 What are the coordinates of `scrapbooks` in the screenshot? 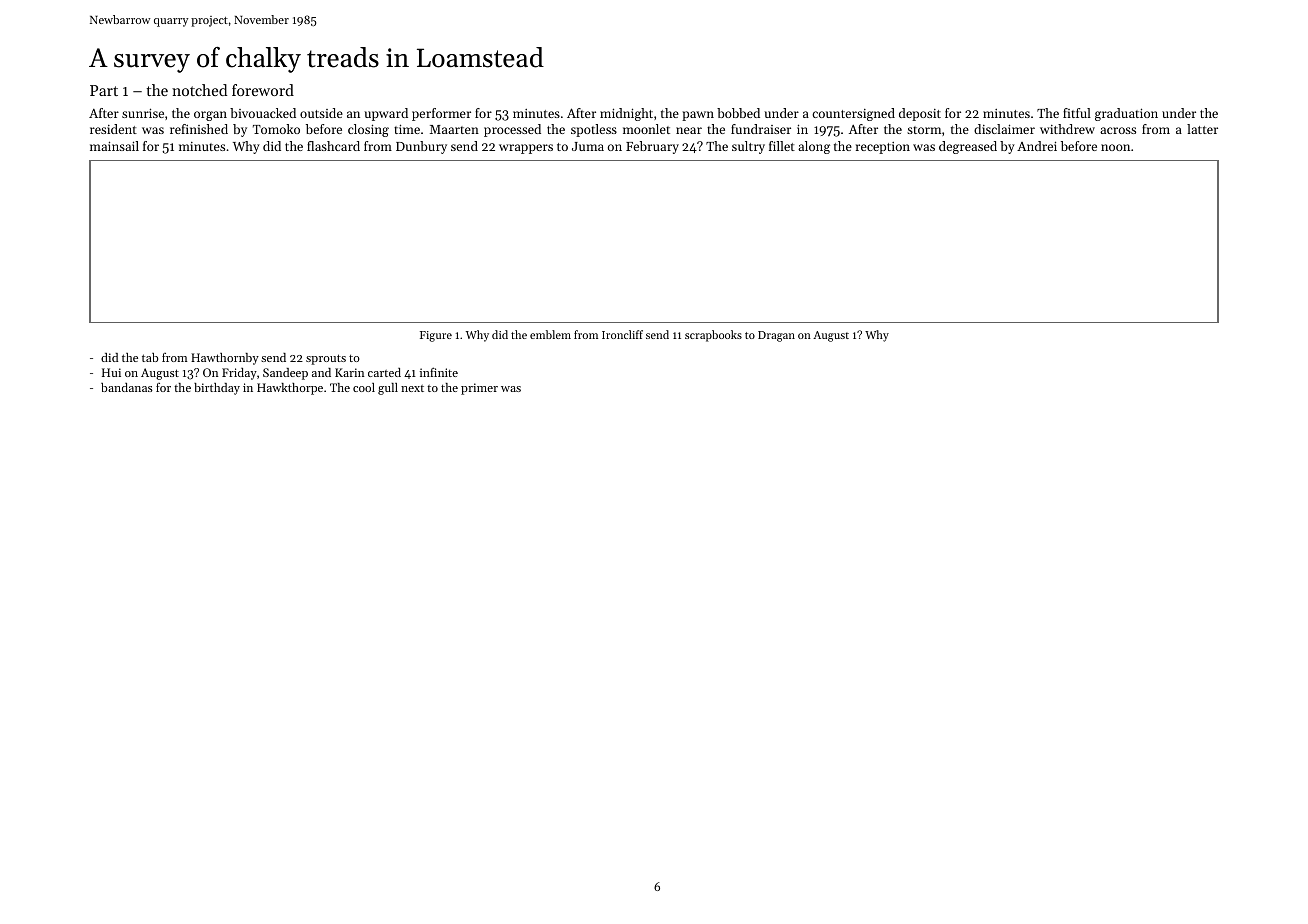 It's located at (713, 336).
